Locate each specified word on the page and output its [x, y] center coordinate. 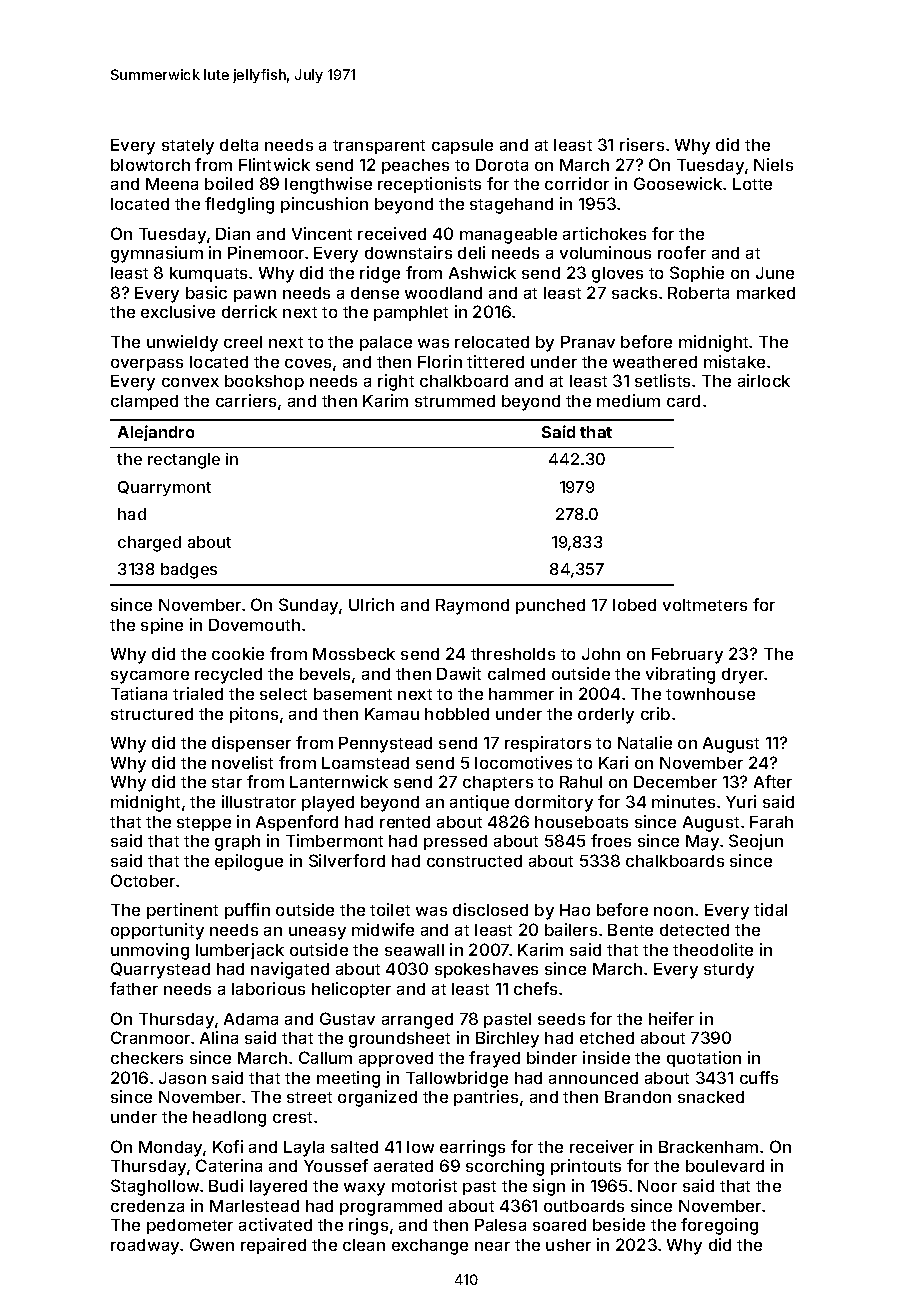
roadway [145, 1247]
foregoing [719, 1226]
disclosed [490, 909]
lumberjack [240, 951]
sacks [634, 293]
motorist [424, 1185]
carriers [246, 400]
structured [152, 714]
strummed [455, 401]
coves [308, 363]
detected [694, 930]
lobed [634, 605]
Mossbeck [354, 654]
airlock [764, 380]
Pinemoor [266, 252]
